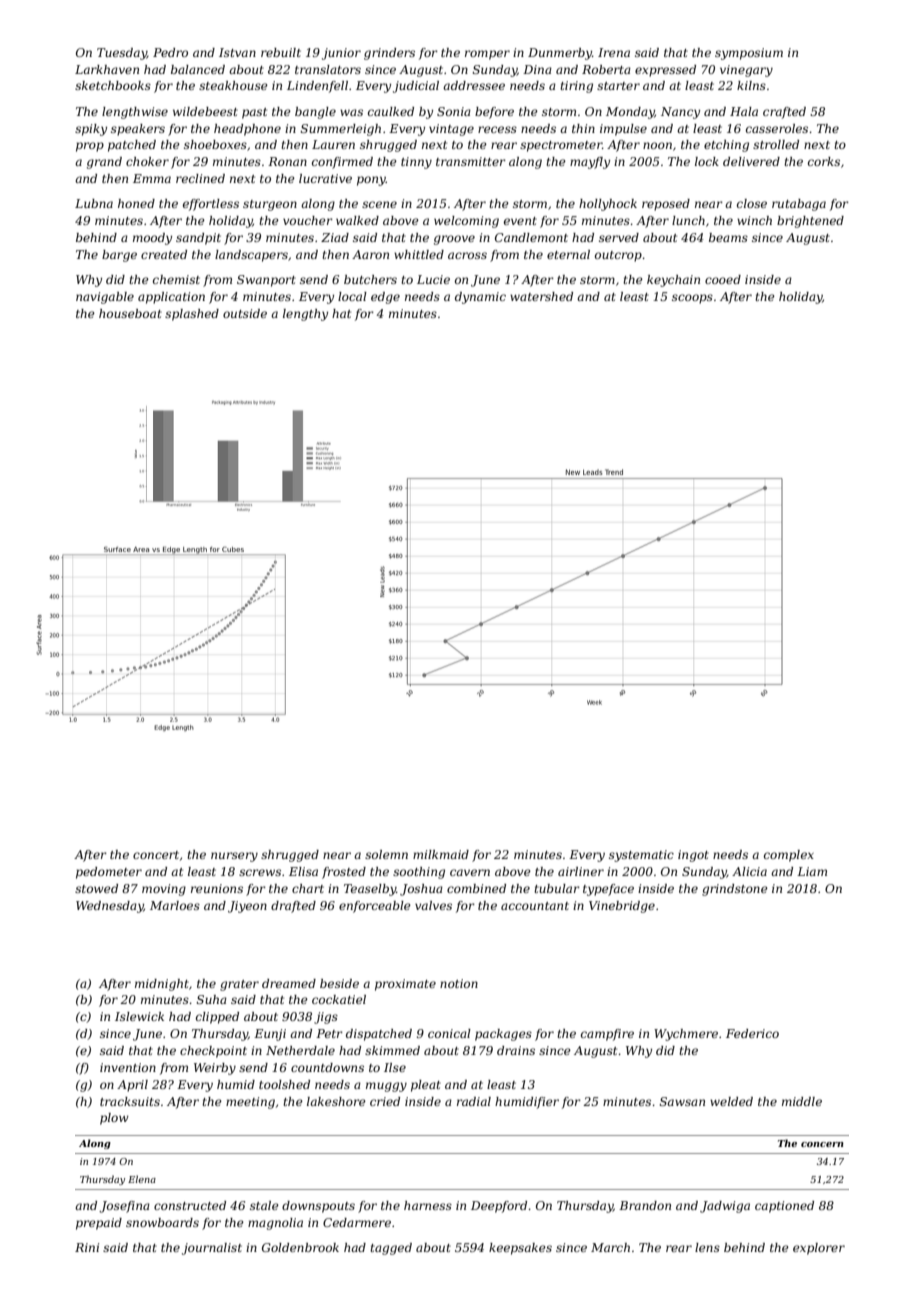  Describe the element at coordinates (212, 1249) in the screenshot. I see `journalist` at that location.
